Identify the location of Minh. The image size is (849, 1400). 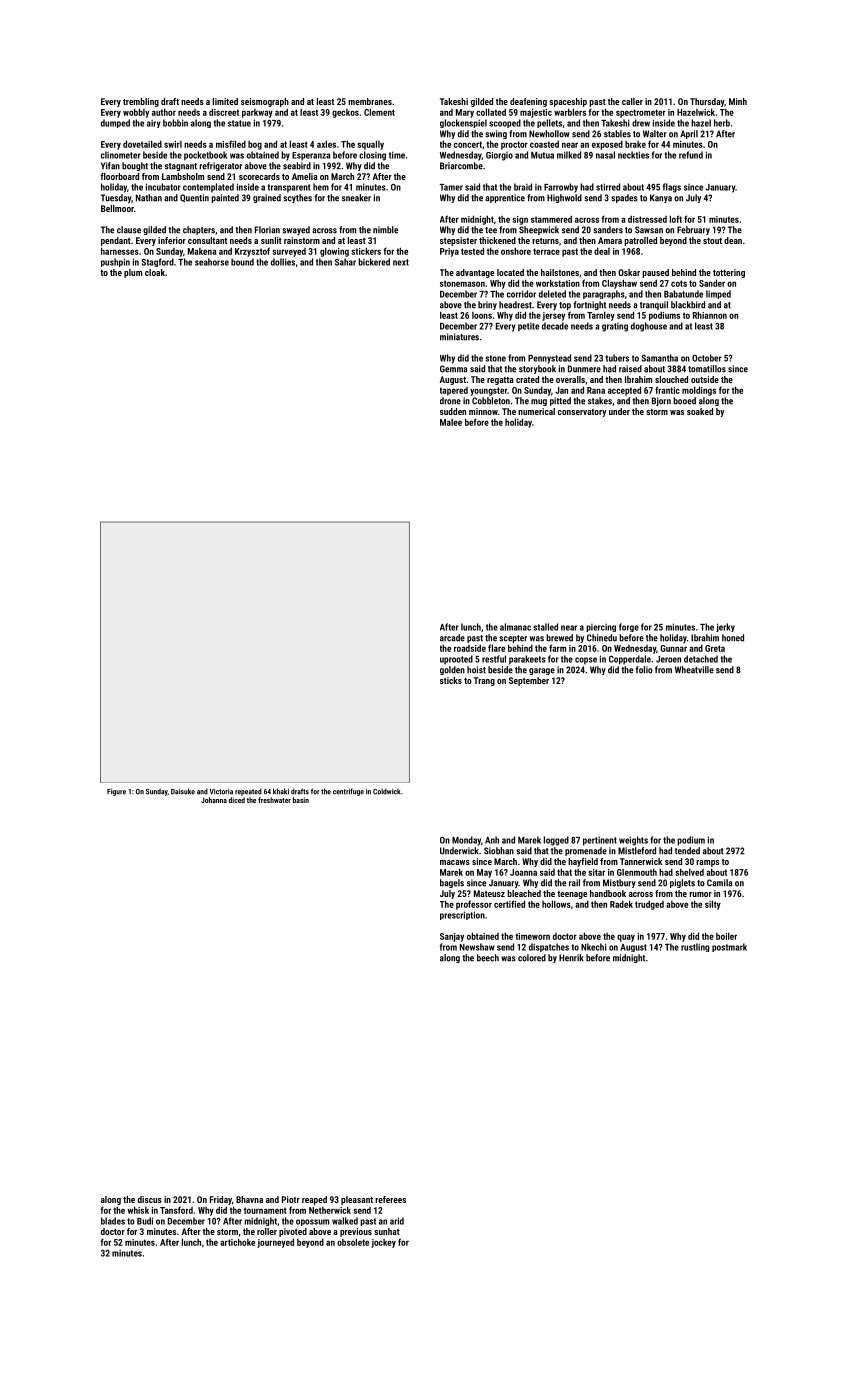
(738, 101).
